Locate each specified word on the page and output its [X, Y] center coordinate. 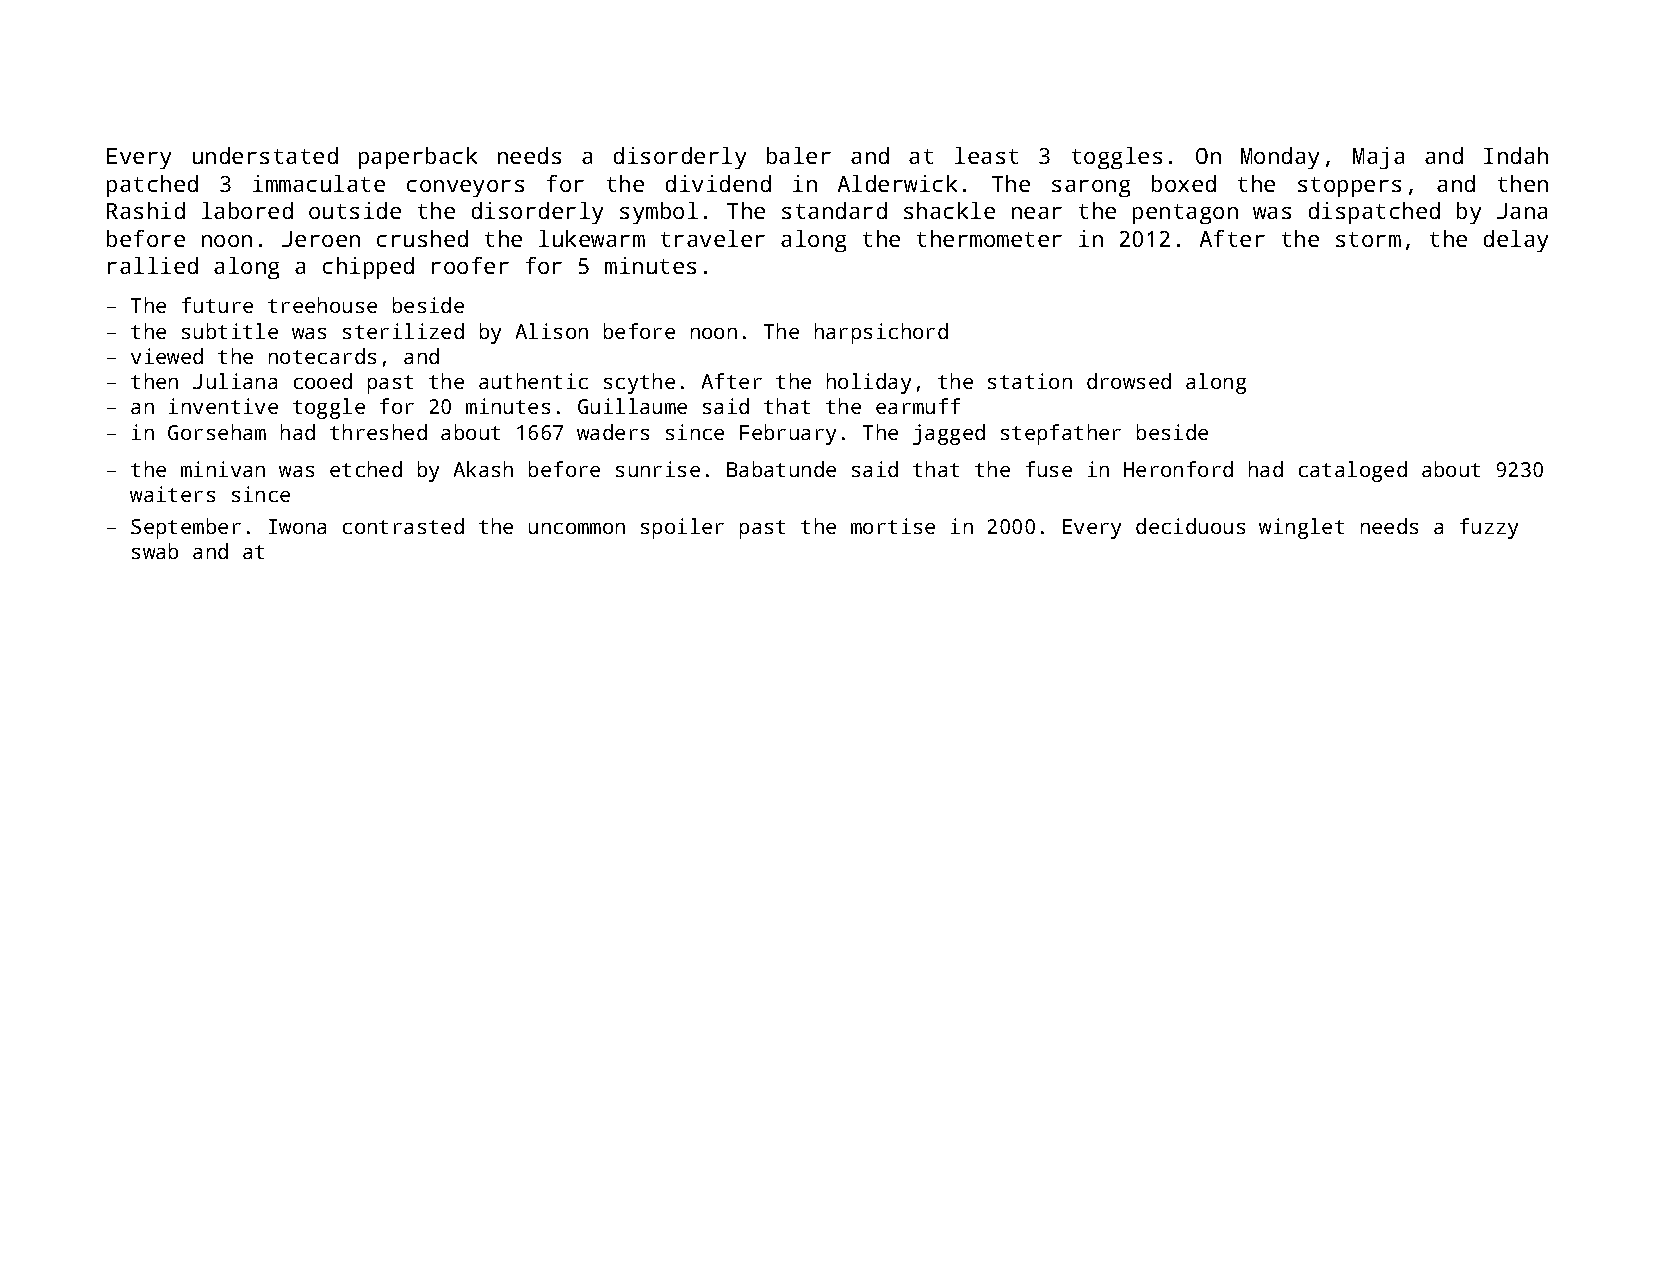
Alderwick [897, 183]
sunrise [658, 469]
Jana [1522, 211]
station [1030, 381]
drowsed [1129, 381]
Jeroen [321, 239]
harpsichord [881, 333]
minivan [223, 469]
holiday [869, 383]
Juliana [235, 381]
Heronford [1178, 469]
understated [265, 155]
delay [1516, 241]
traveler [713, 238]
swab [155, 551]
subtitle [230, 331]
